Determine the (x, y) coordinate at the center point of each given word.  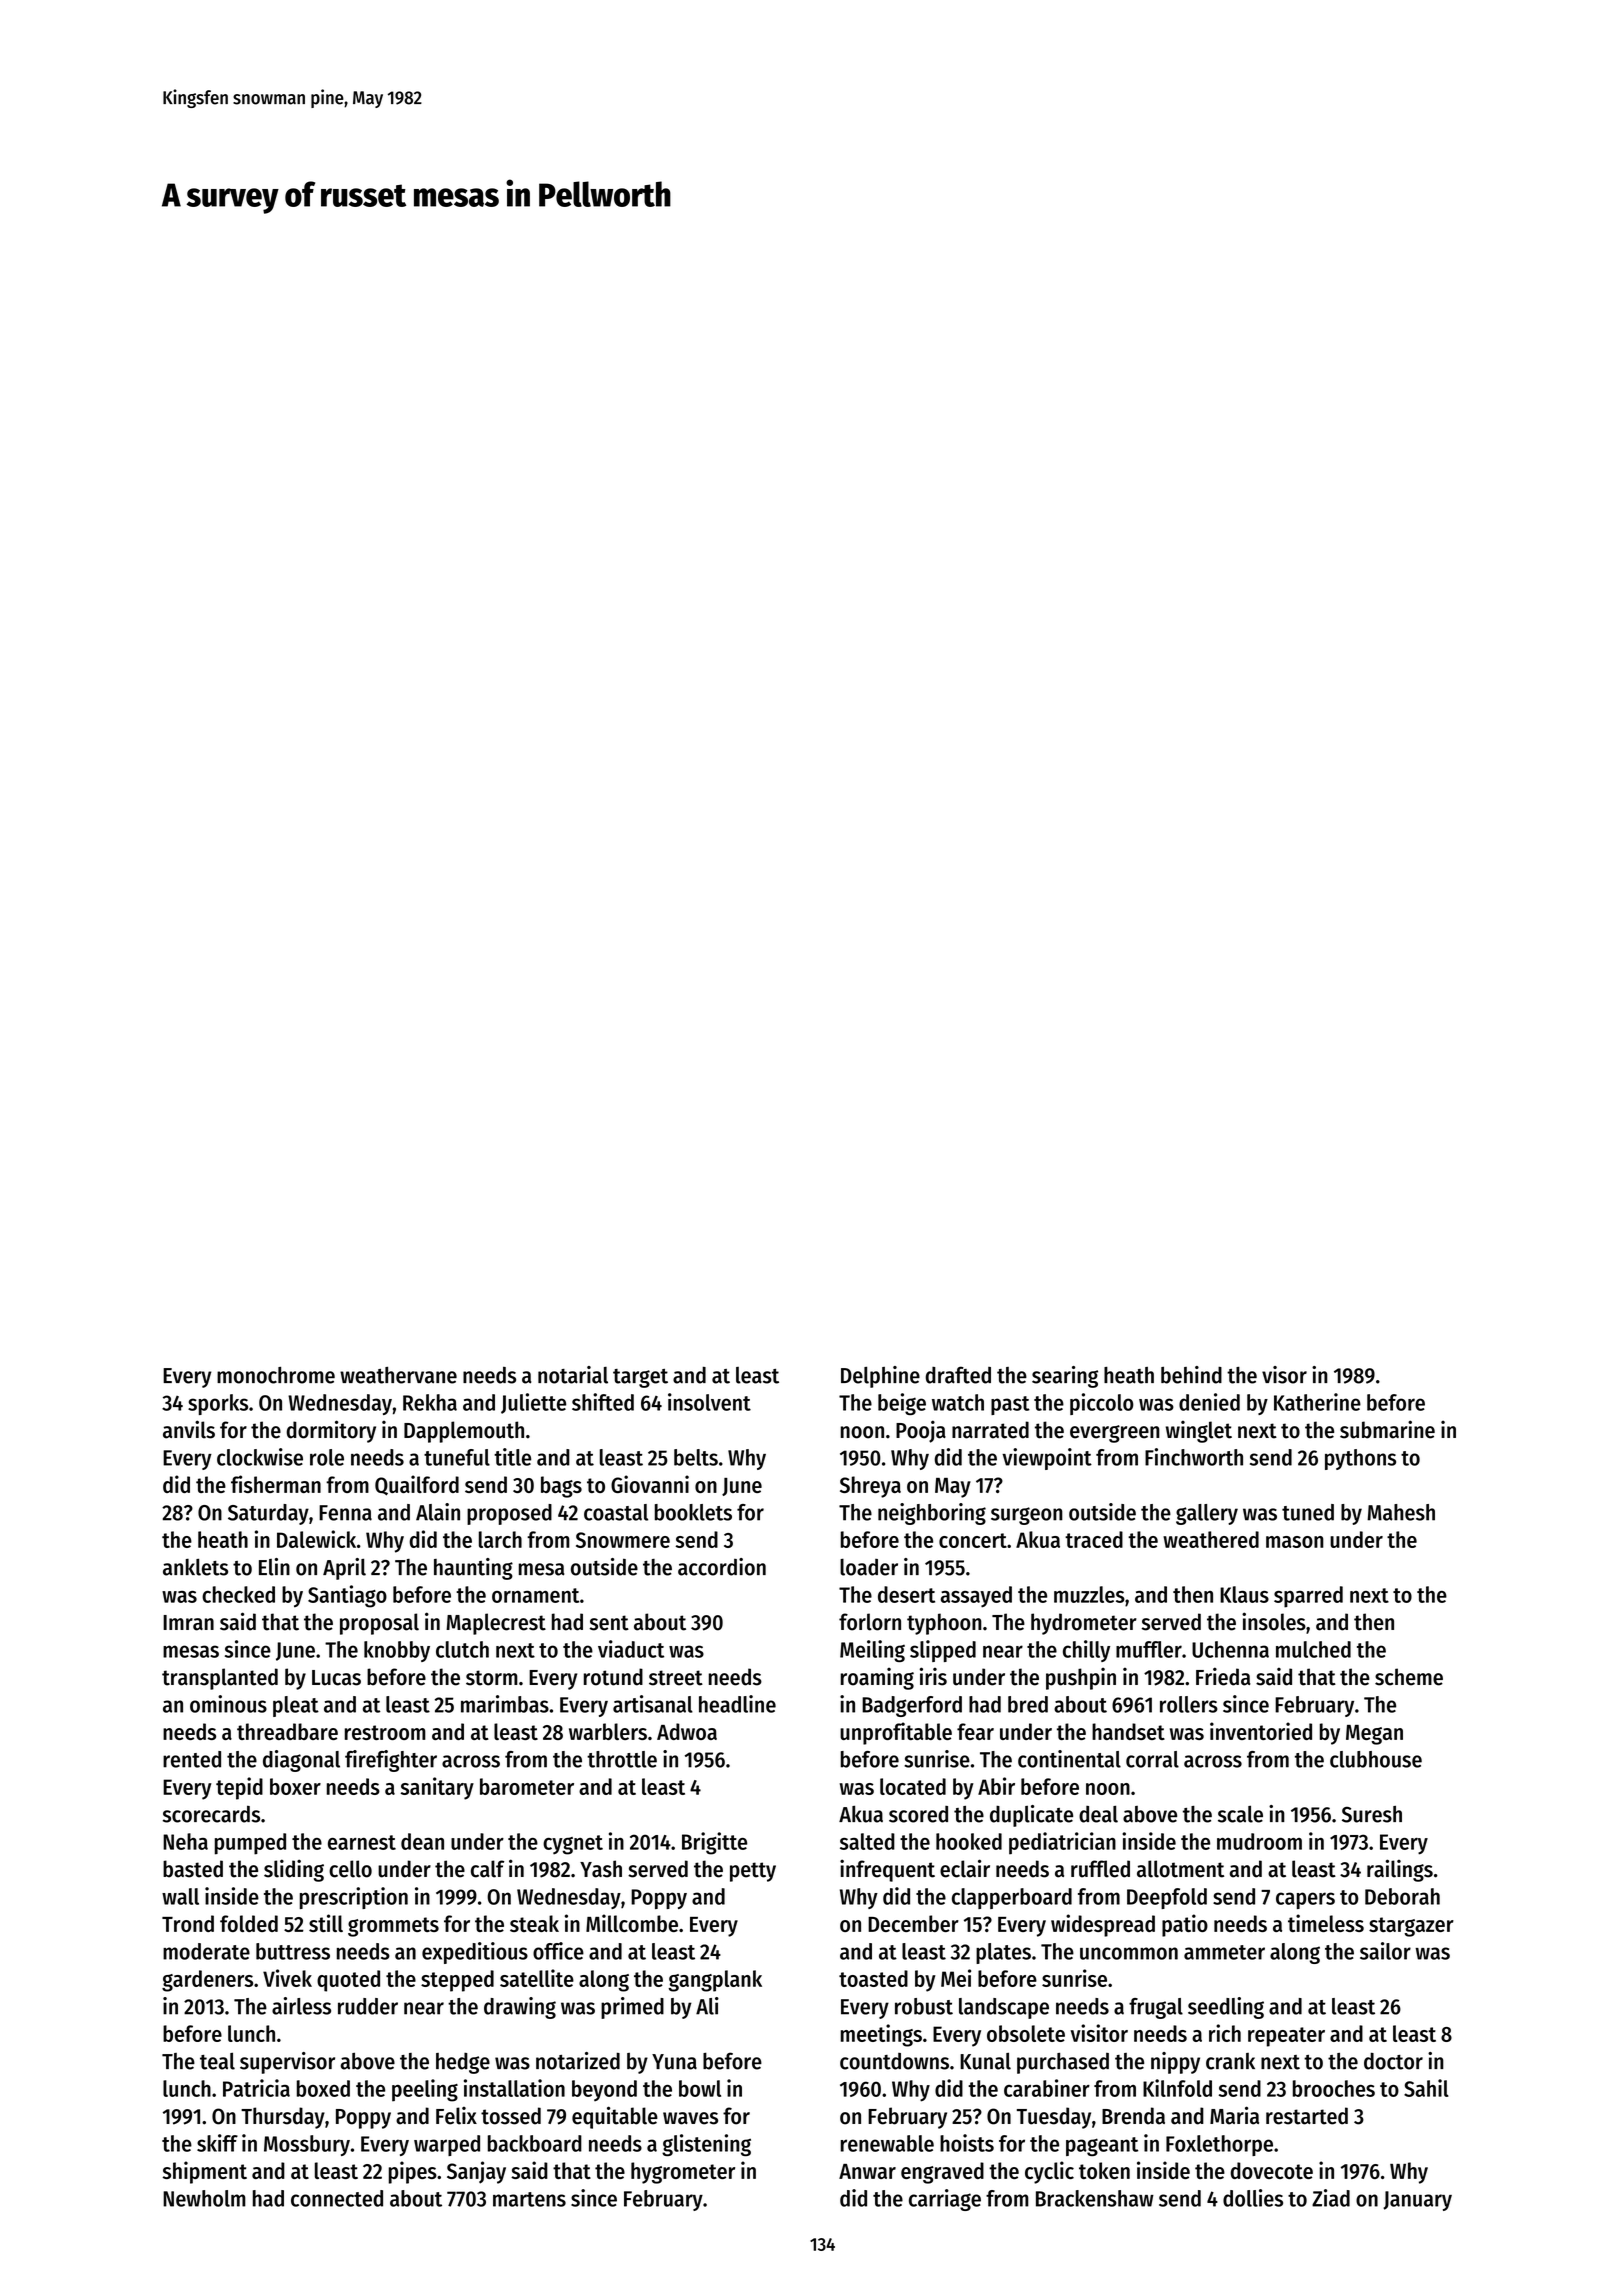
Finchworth (1194, 1457)
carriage (945, 2200)
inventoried (1261, 1731)
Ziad (1331, 2198)
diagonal (301, 1761)
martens (529, 2199)
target (640, 1378)
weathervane (398, 1375)
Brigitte (714, 1843)
